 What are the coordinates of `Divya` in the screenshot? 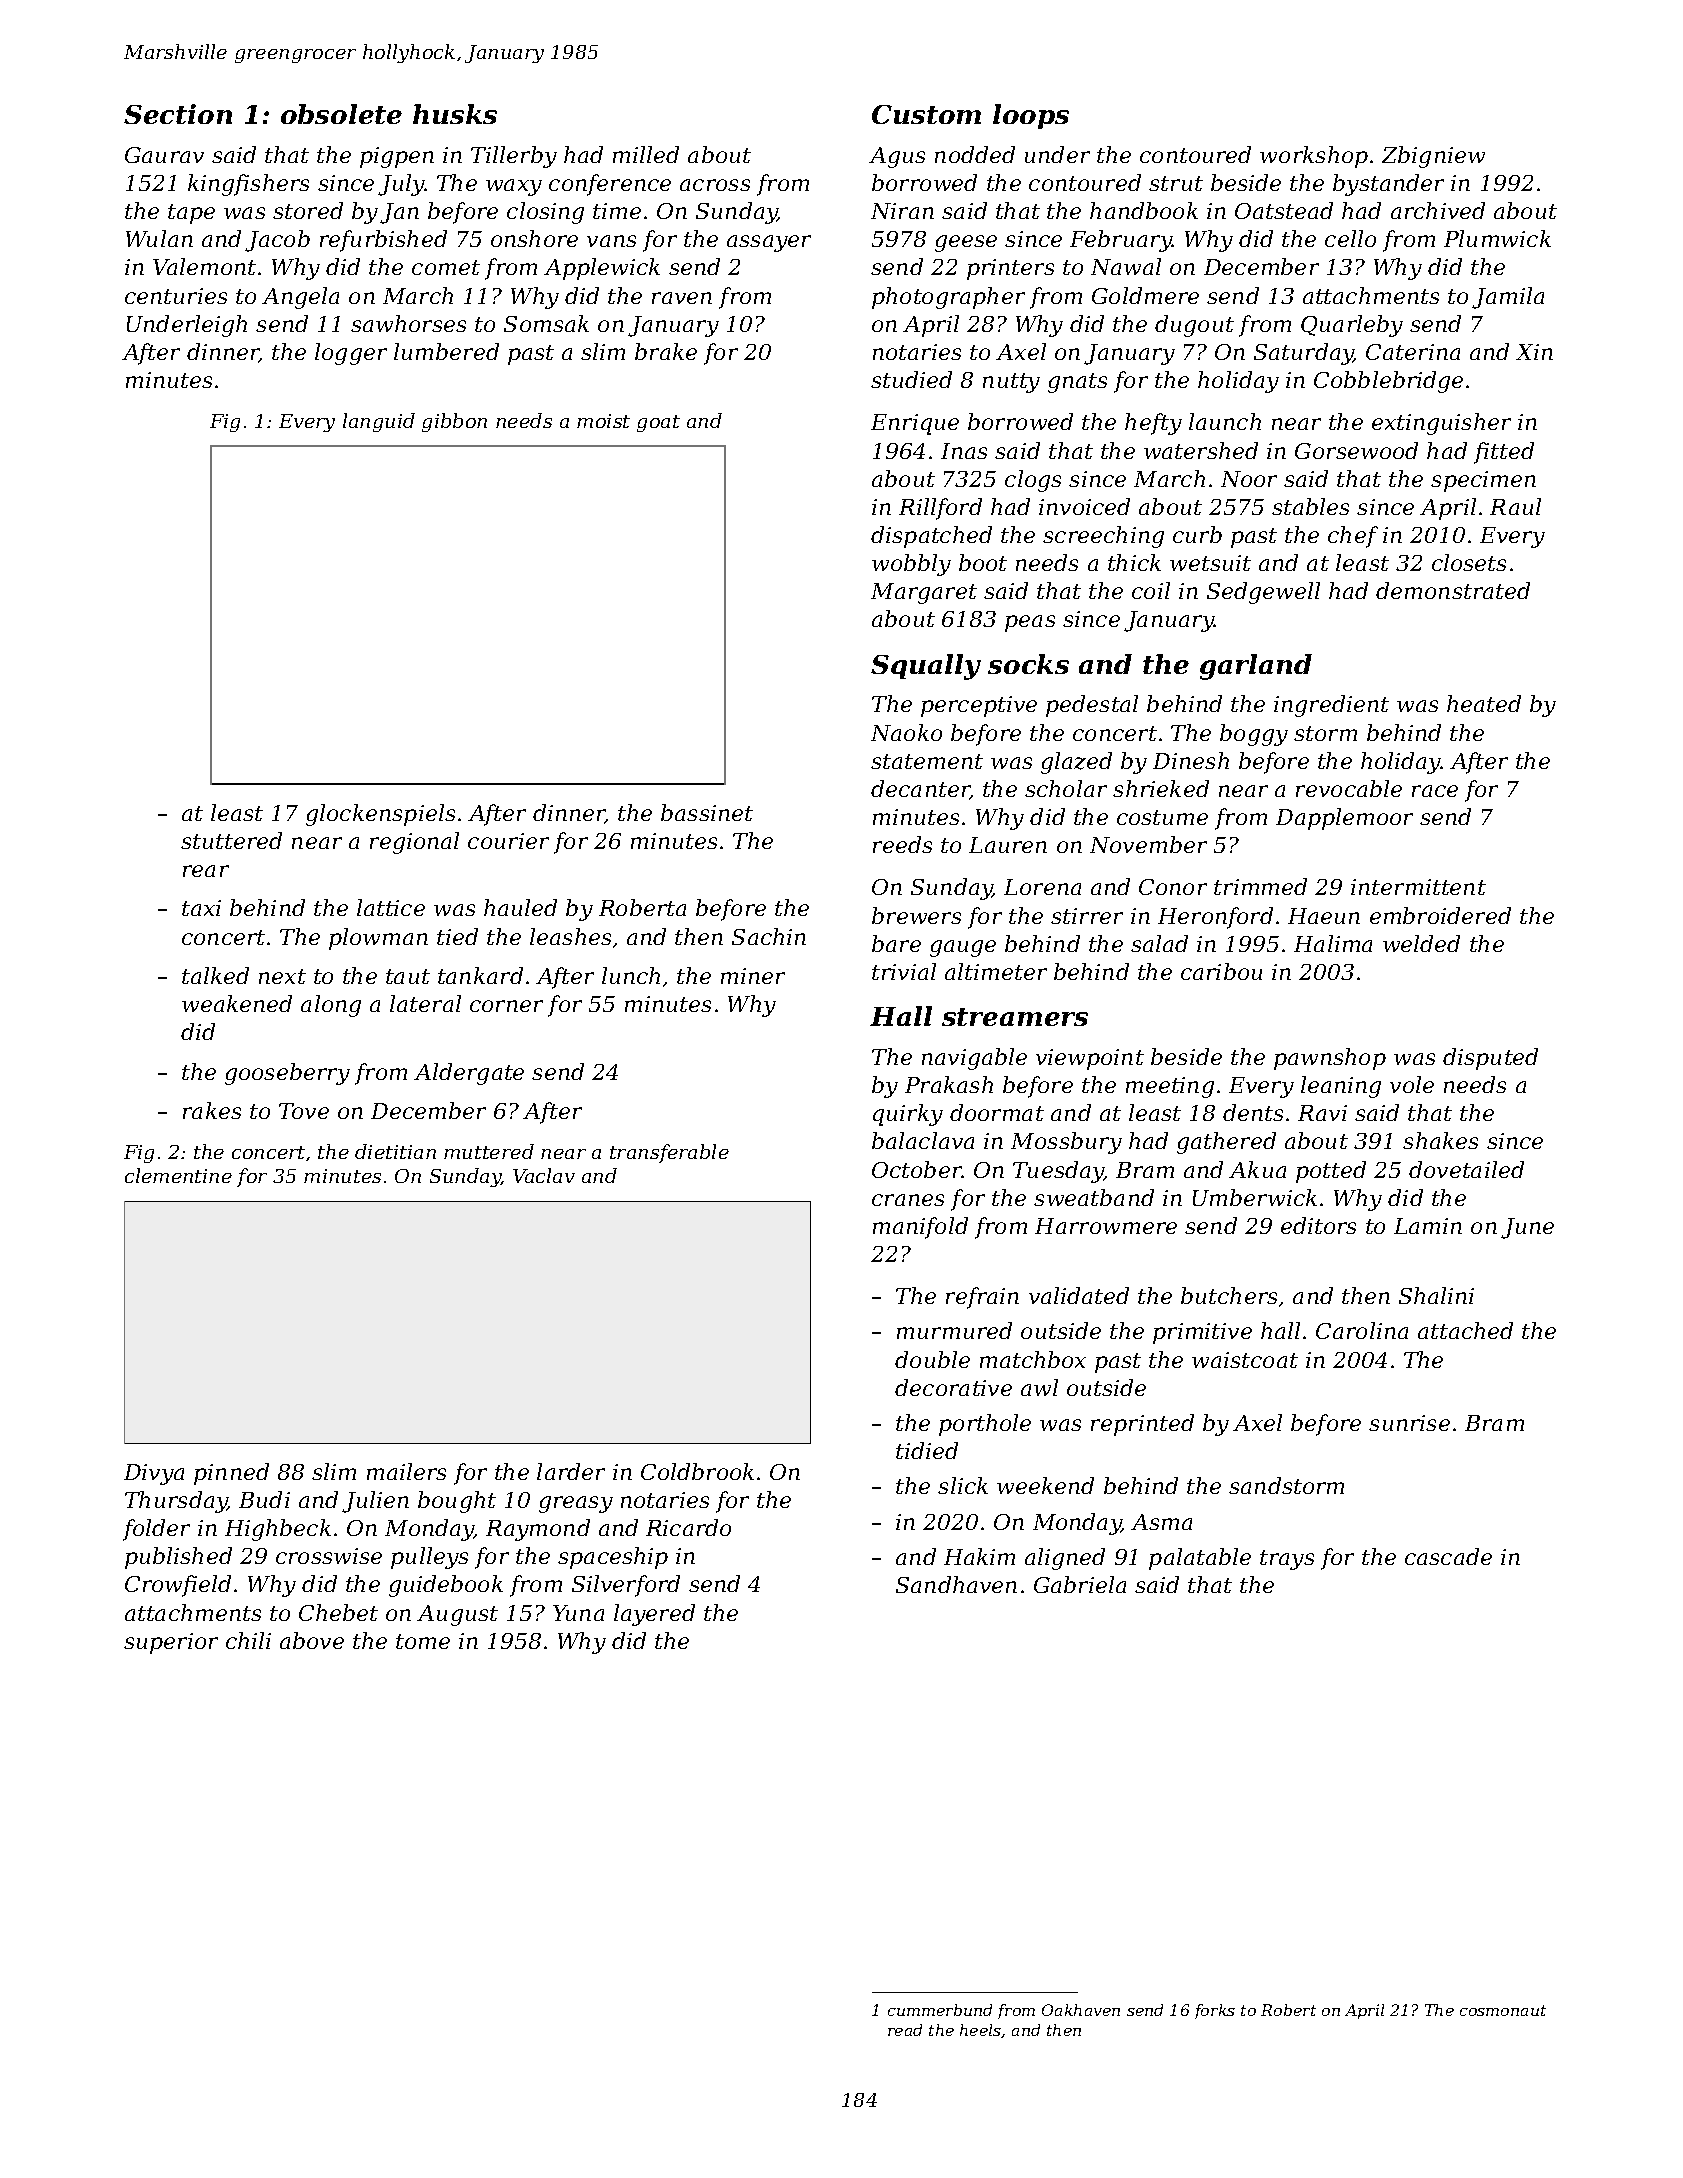 It's located at (154, 1474).
